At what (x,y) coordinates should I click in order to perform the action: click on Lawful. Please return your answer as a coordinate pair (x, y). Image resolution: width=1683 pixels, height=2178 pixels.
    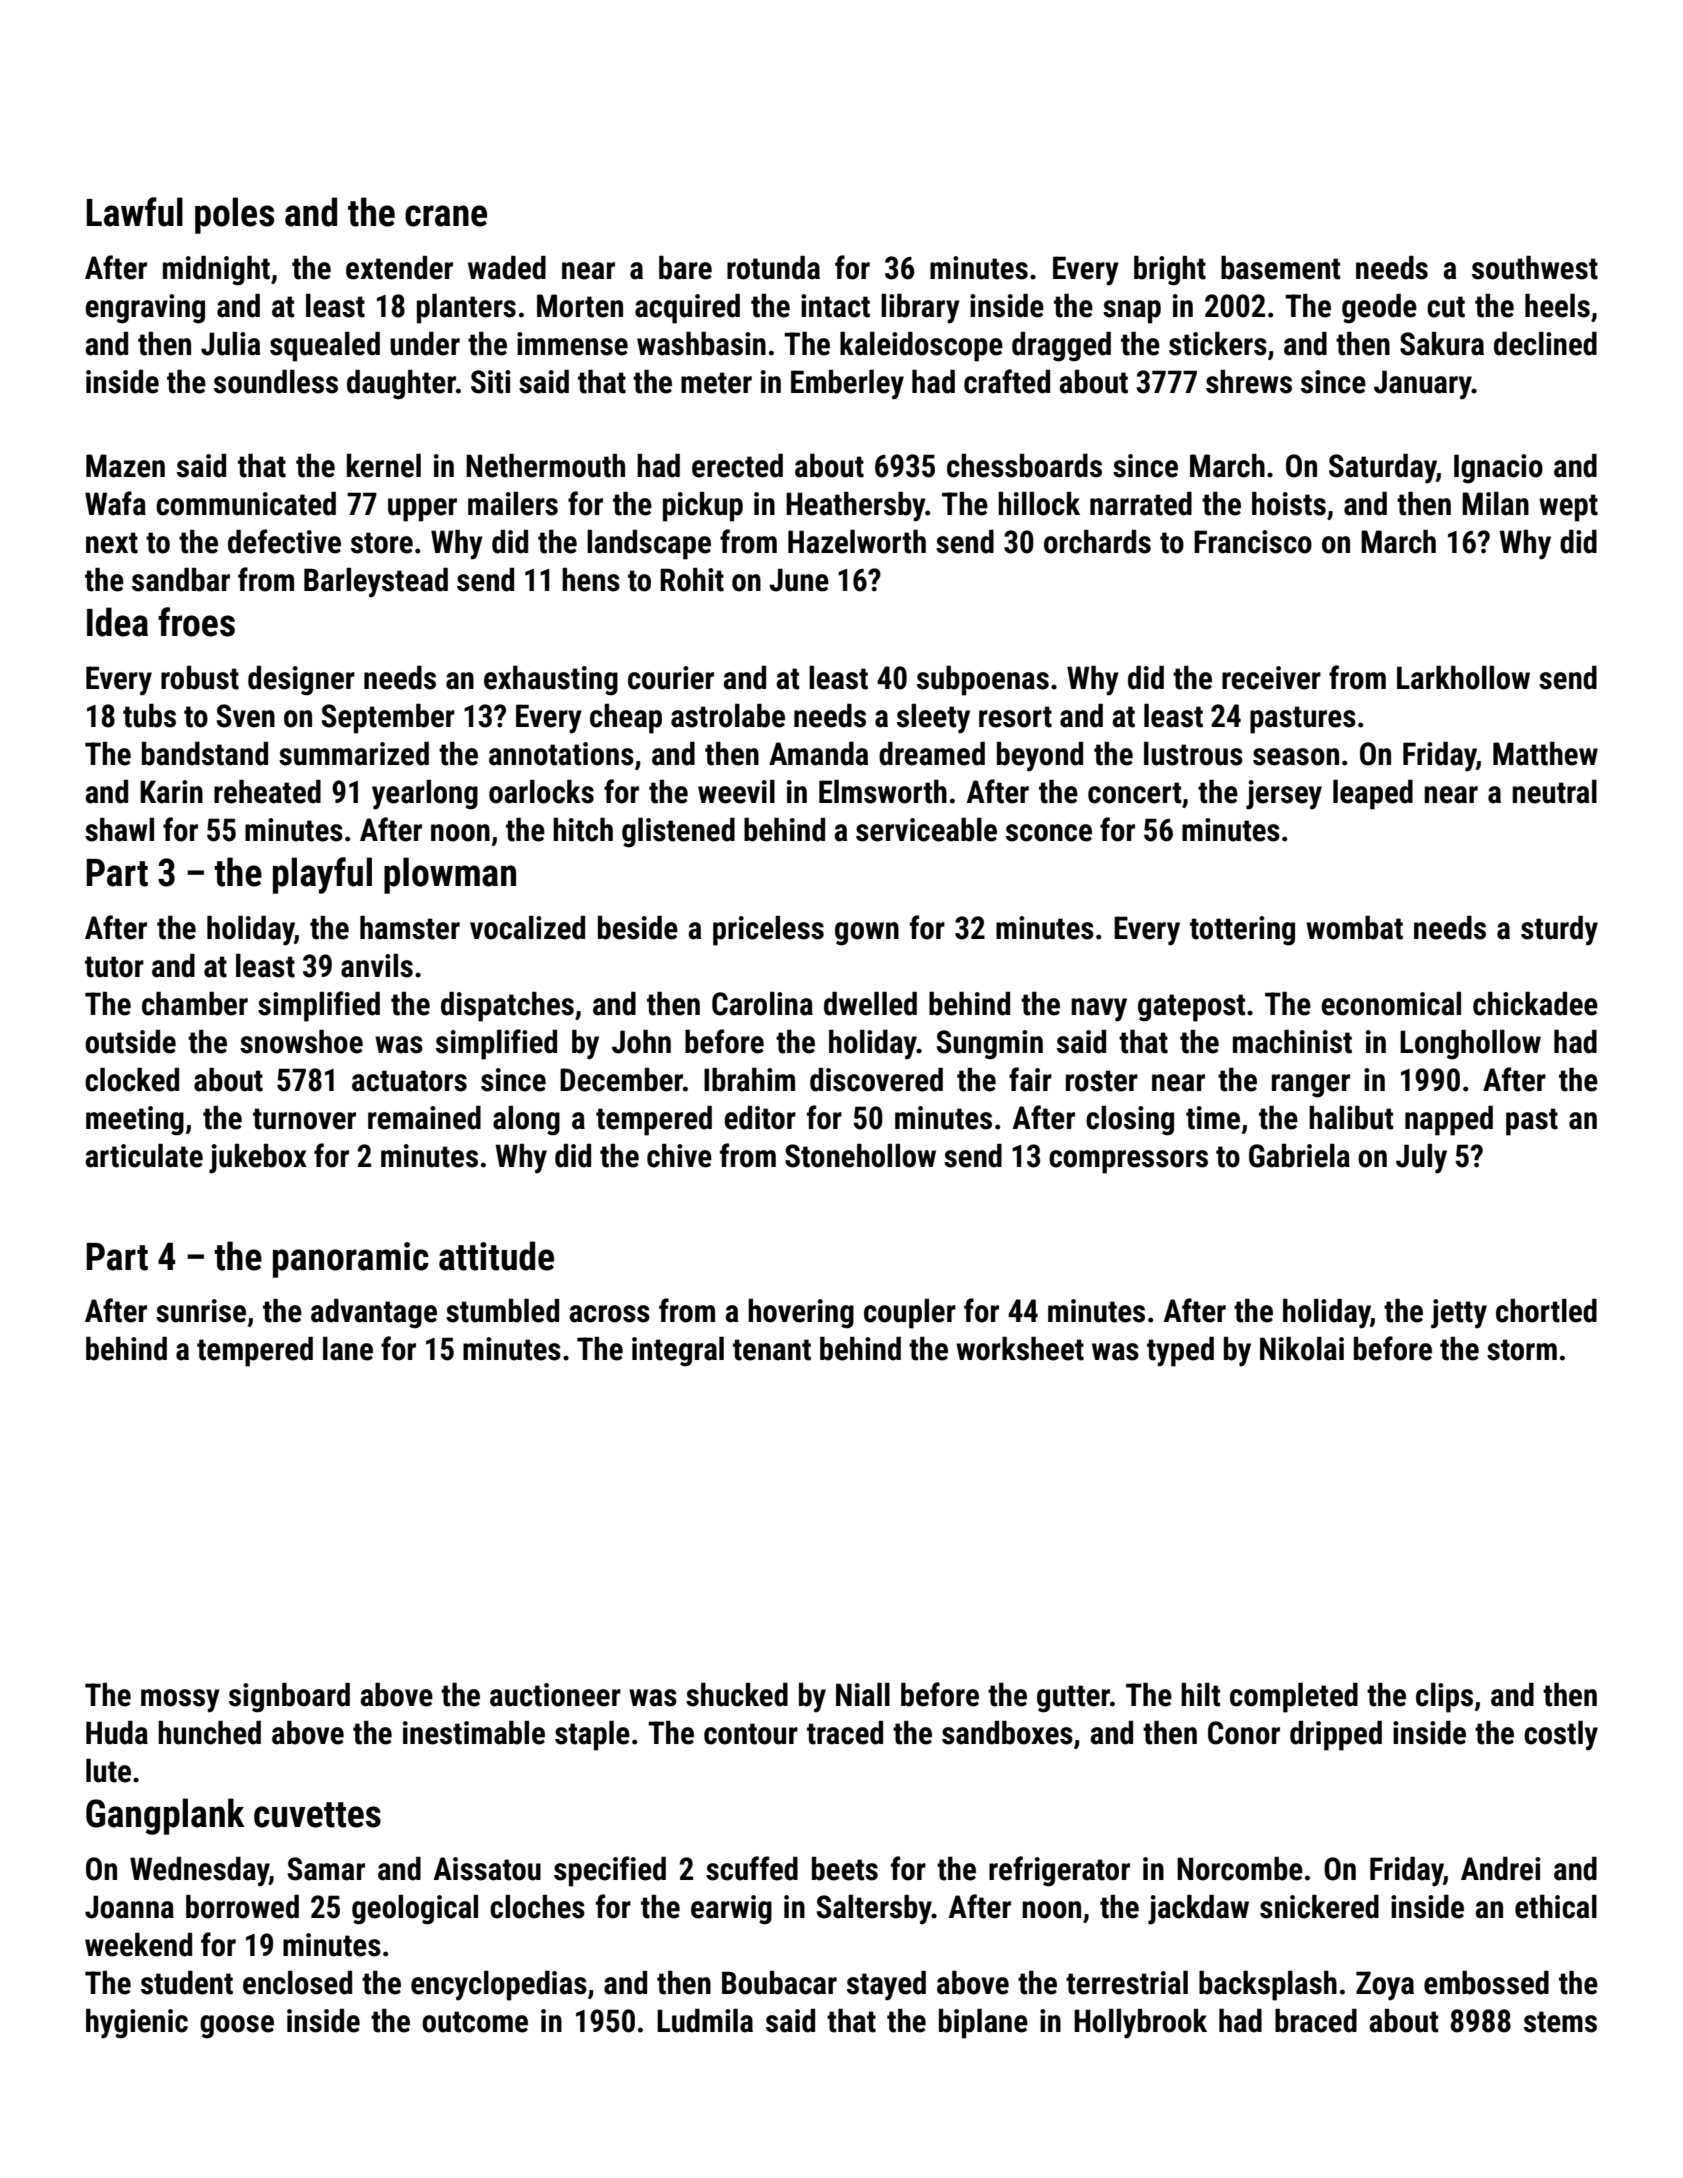
    Looking at the image, I should click on (134, 212).
